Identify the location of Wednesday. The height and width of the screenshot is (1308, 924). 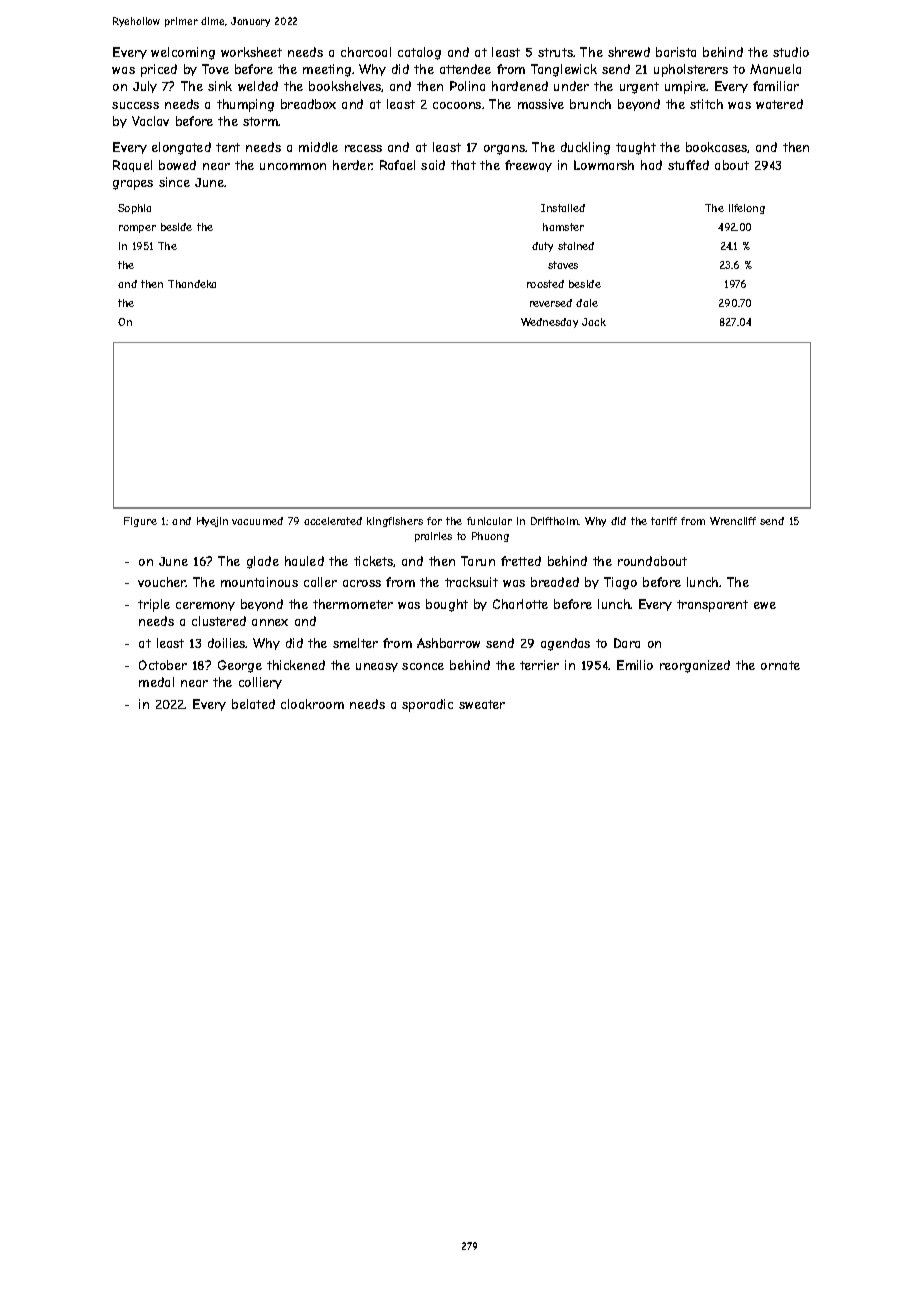
(549, 323).
